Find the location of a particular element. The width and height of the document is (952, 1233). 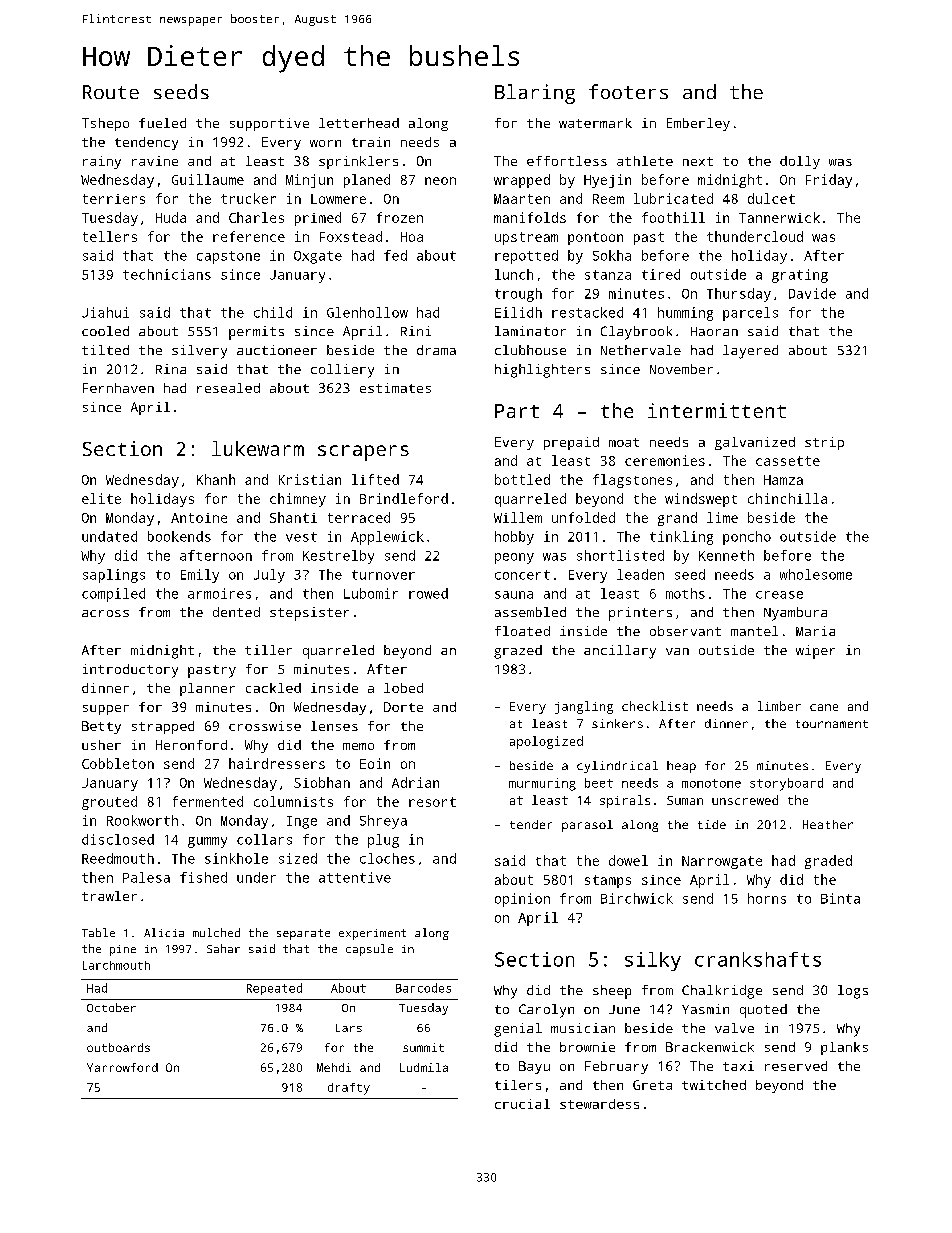

resort is located at coordinates (432, 802).
